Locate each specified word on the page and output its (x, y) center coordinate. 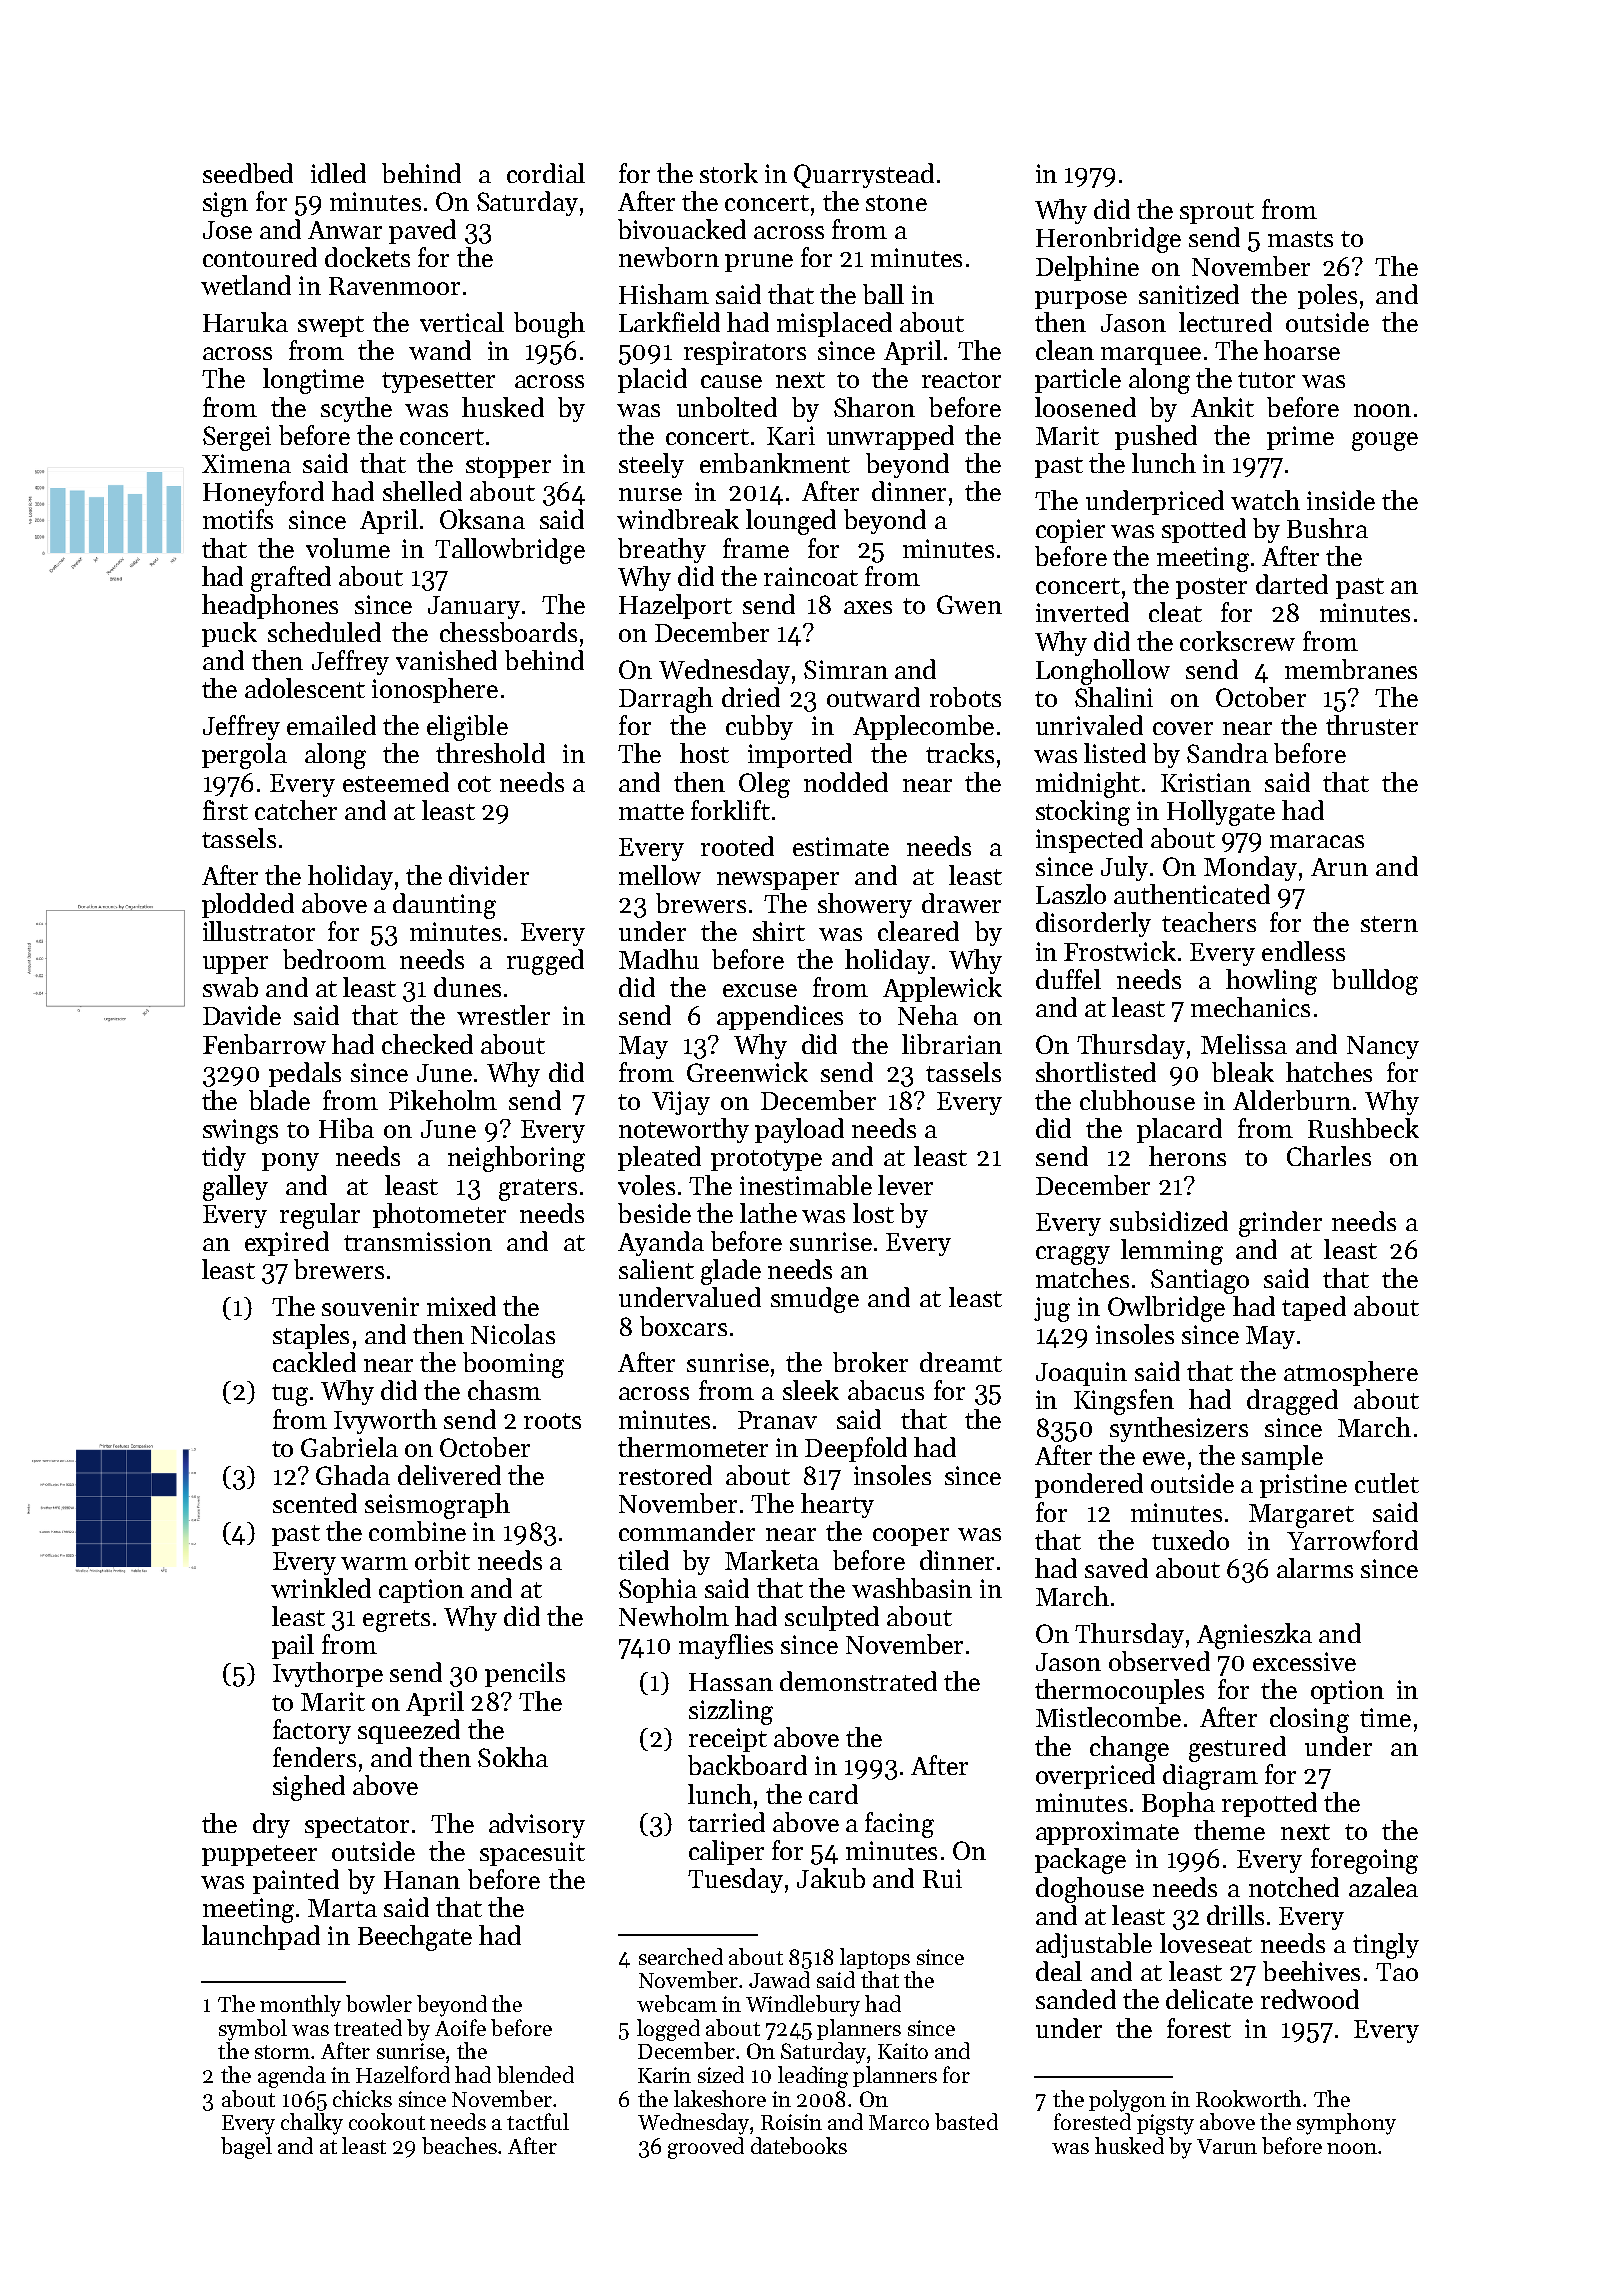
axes (868, 607)
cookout (387, 2121)
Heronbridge (1108, 240)
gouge (1385, 441)
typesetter (438, 382)
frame (756, 548)
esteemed (396, 782)
